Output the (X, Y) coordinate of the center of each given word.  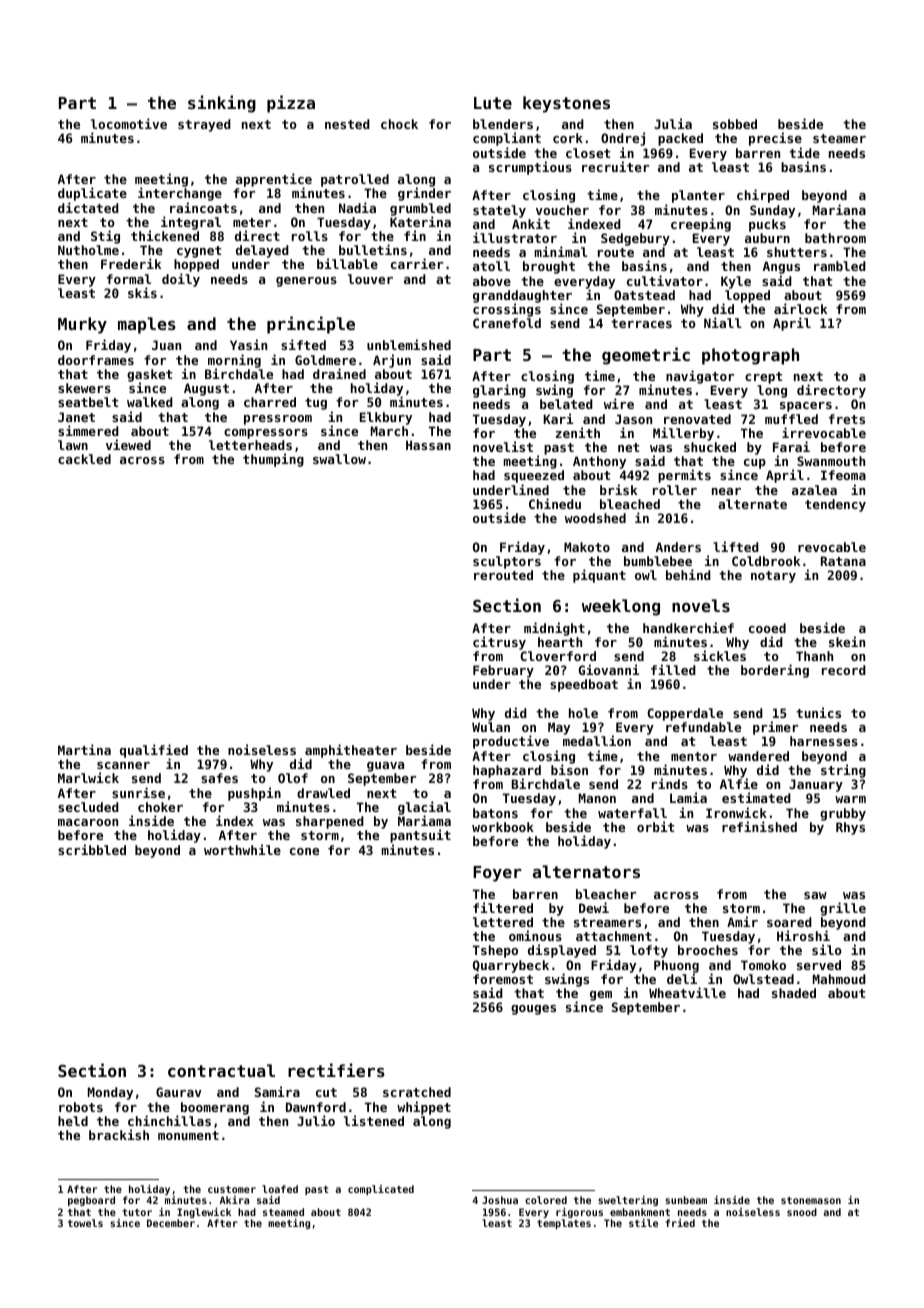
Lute (493, 103)
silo (827, 949)
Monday (110, 1093)
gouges (533, 1010)
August (206, 389)
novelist (503, 446)
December (171, 1223)
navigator (700, 377)
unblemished (409, 344)
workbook (503, 827)
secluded (88, 807)
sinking (222, 104)
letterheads (250, 445)
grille (843, 909)
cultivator (665, 280)
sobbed (735, 124)
